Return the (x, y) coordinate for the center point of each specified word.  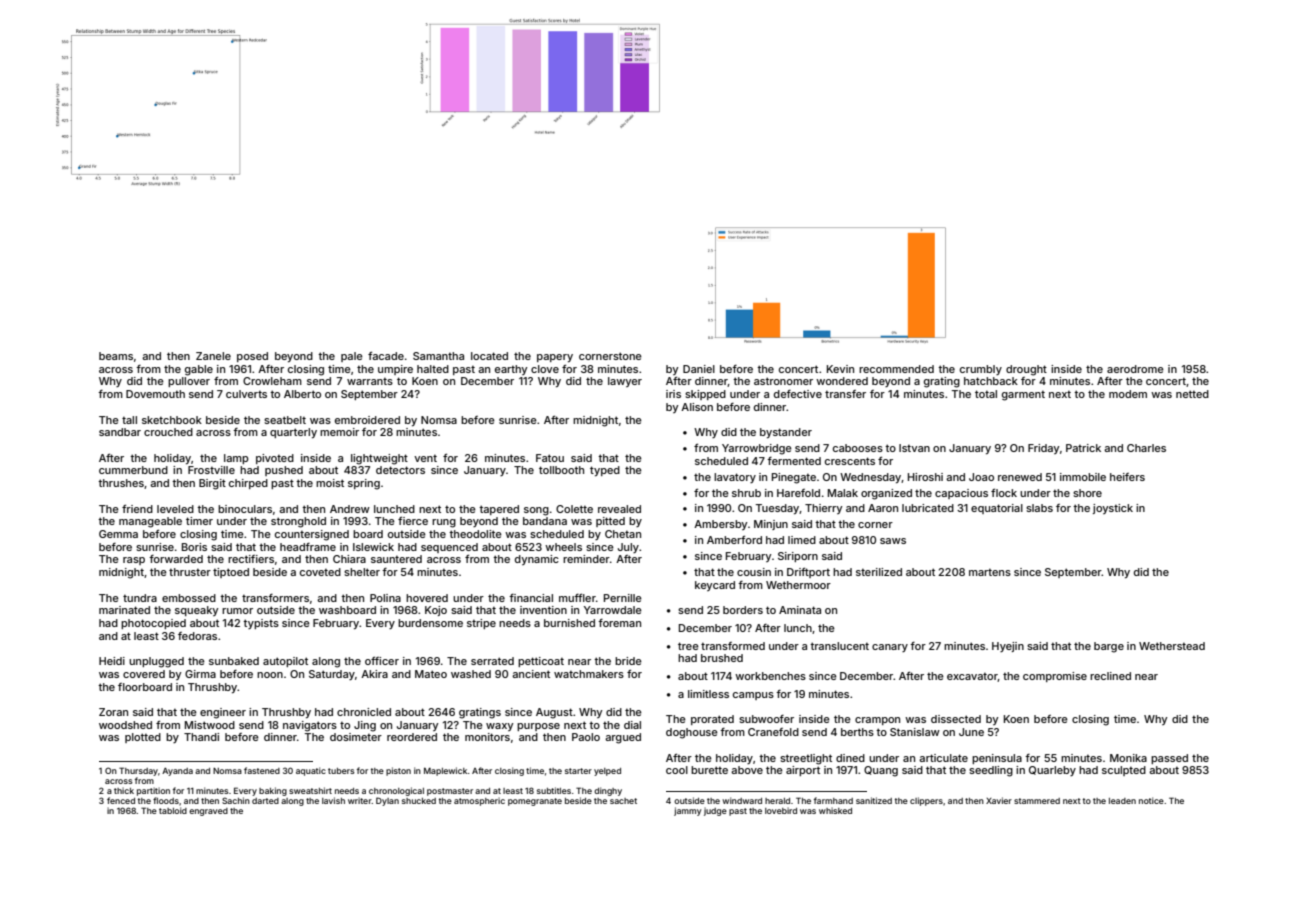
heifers (1127, 477)
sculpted (1124, 771)
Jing (365, 726)
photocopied (153, 624)
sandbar (120, 432)
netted (1192, 394)
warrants (370, 381)
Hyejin (1008, 647)
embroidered (367, 420)
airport (803, 771)
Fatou (550, 458)
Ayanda (177, 772)
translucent (839, 646)
